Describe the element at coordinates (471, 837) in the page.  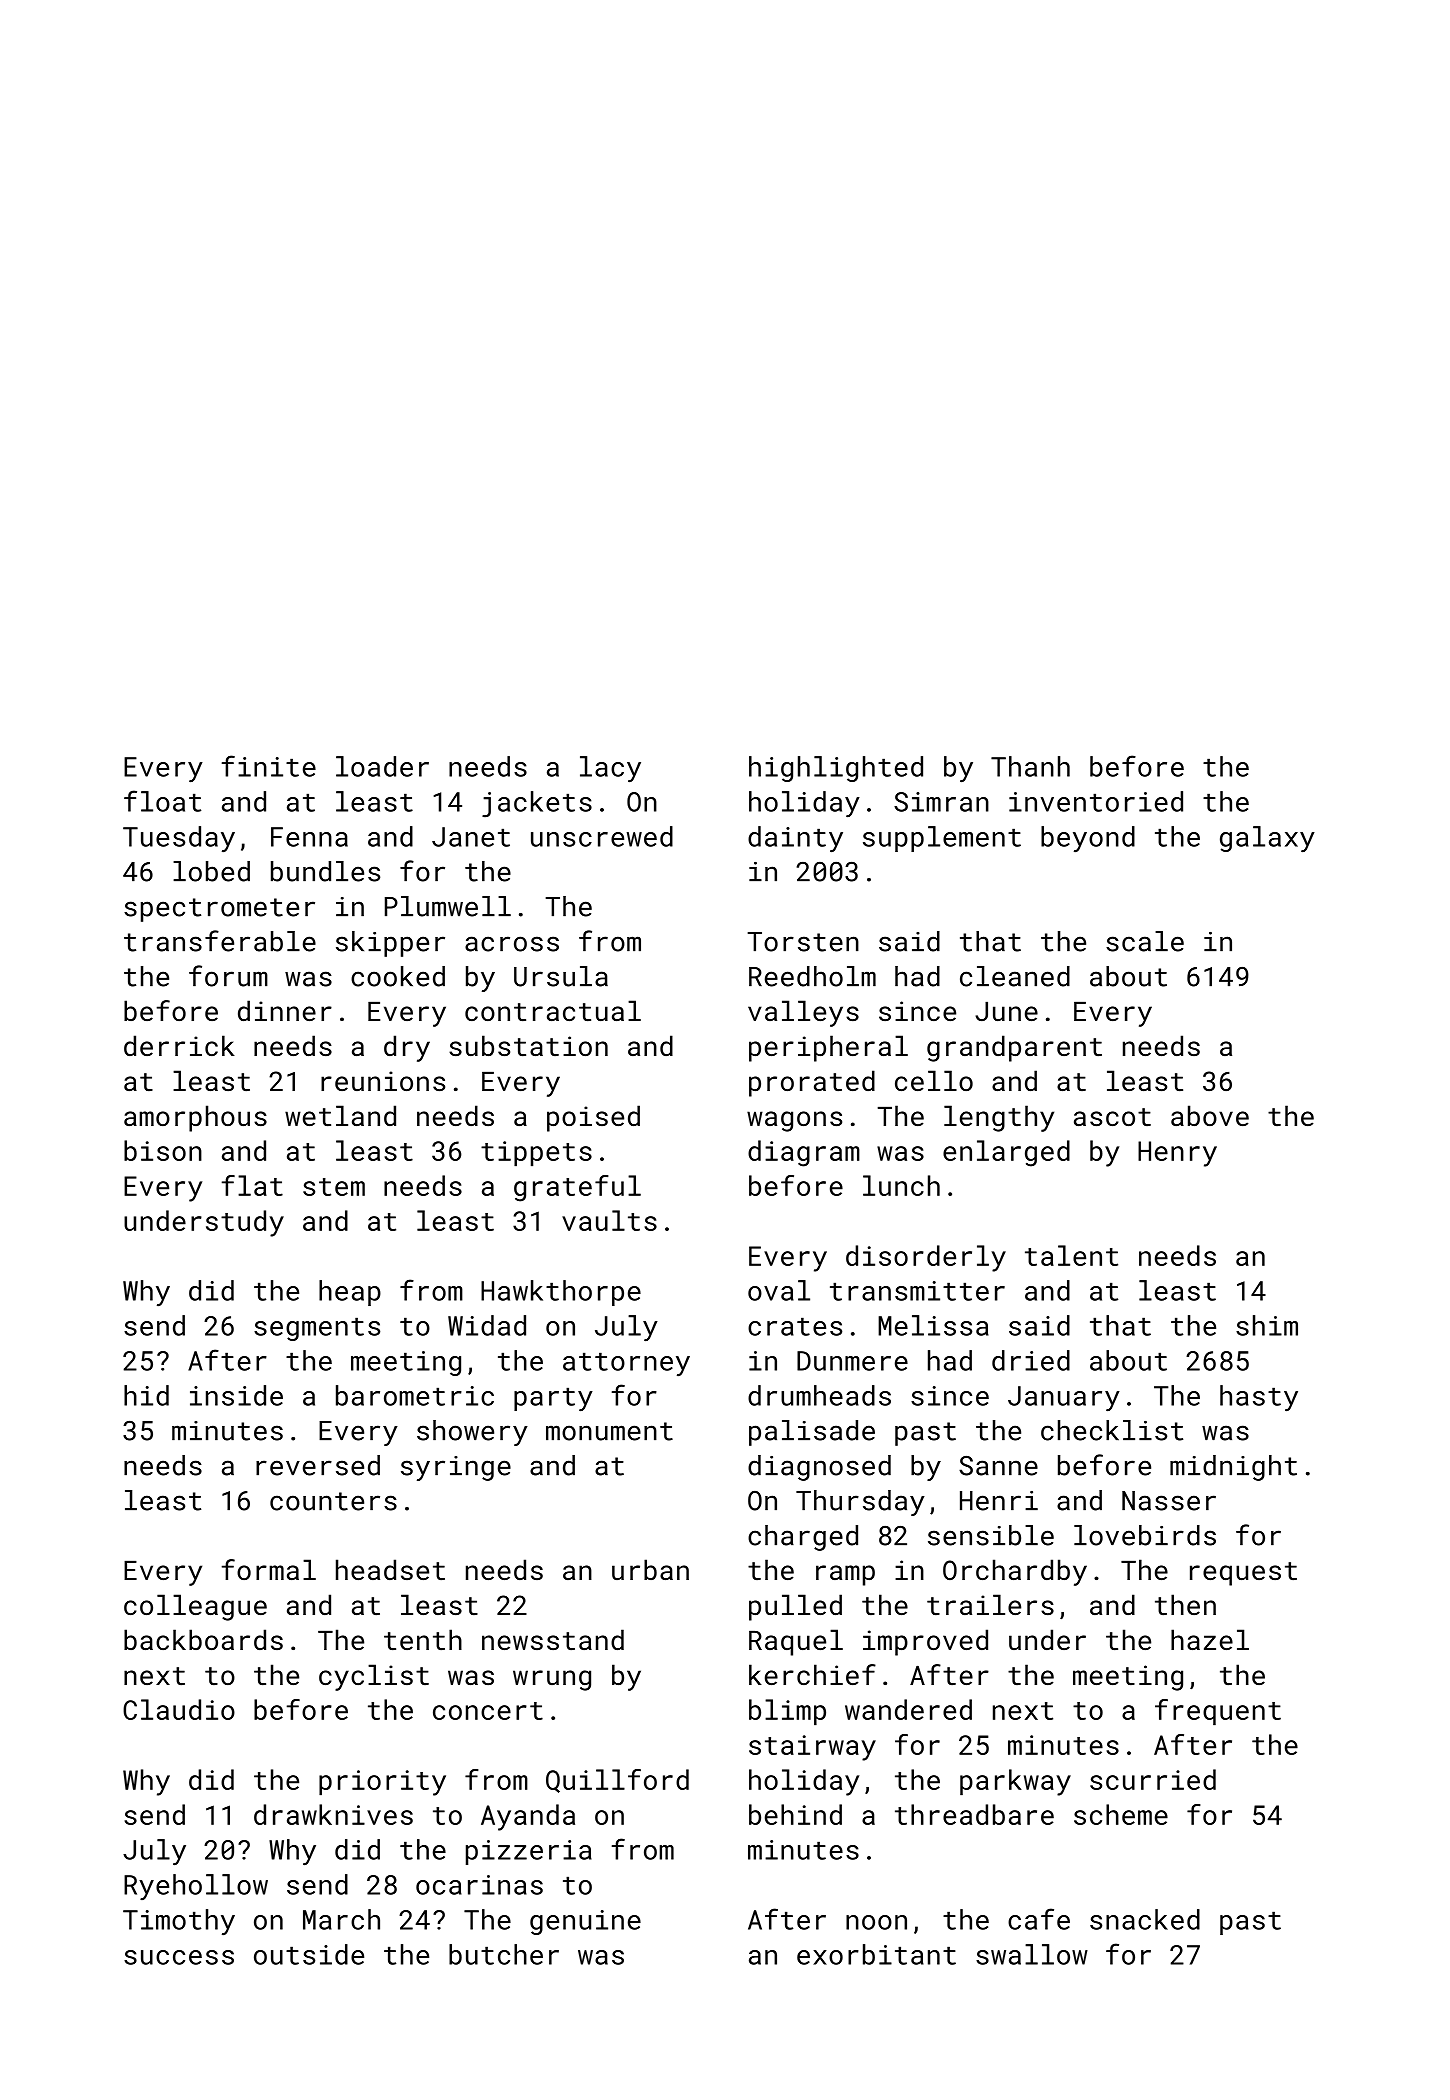
I see `Janet` at that location.
